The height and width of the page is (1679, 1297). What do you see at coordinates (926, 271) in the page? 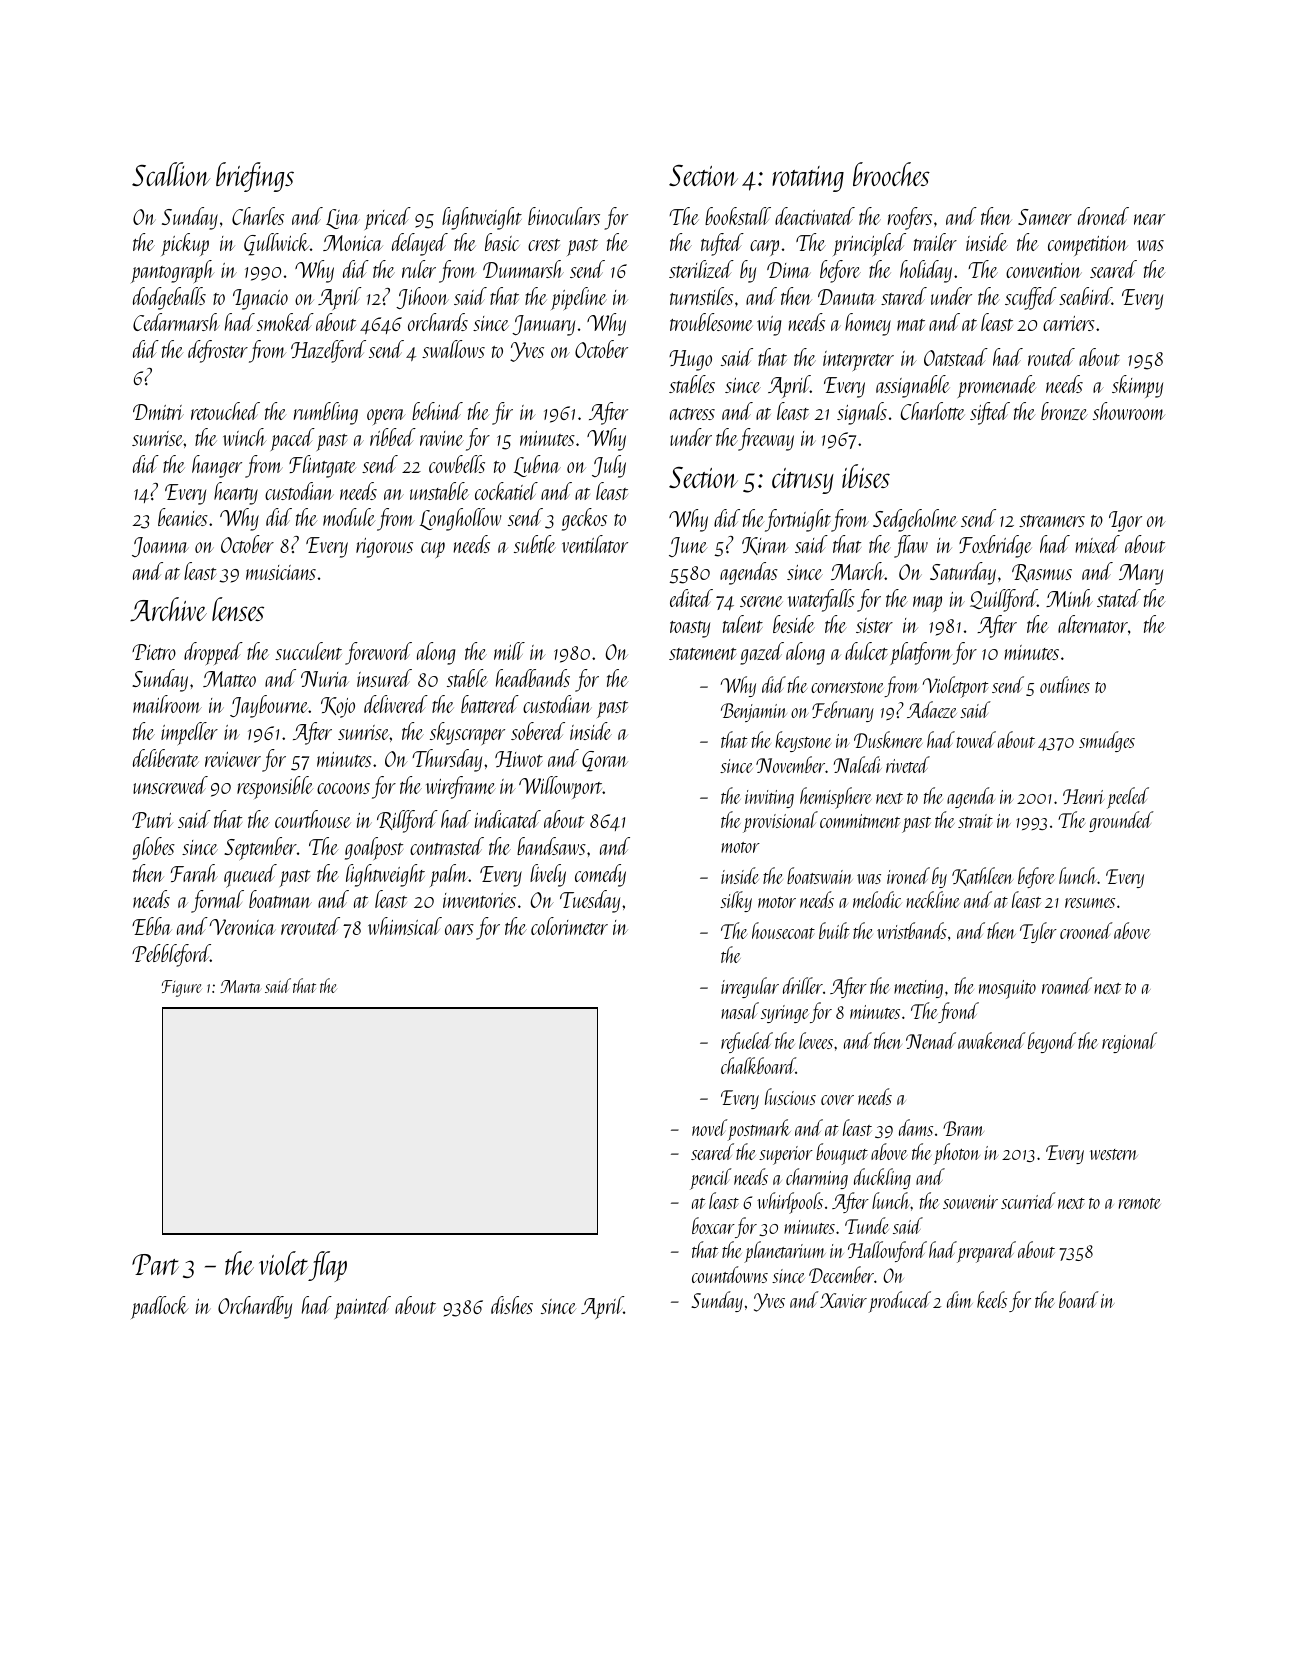
I see `holiday` at bounding box center [926, 271].
